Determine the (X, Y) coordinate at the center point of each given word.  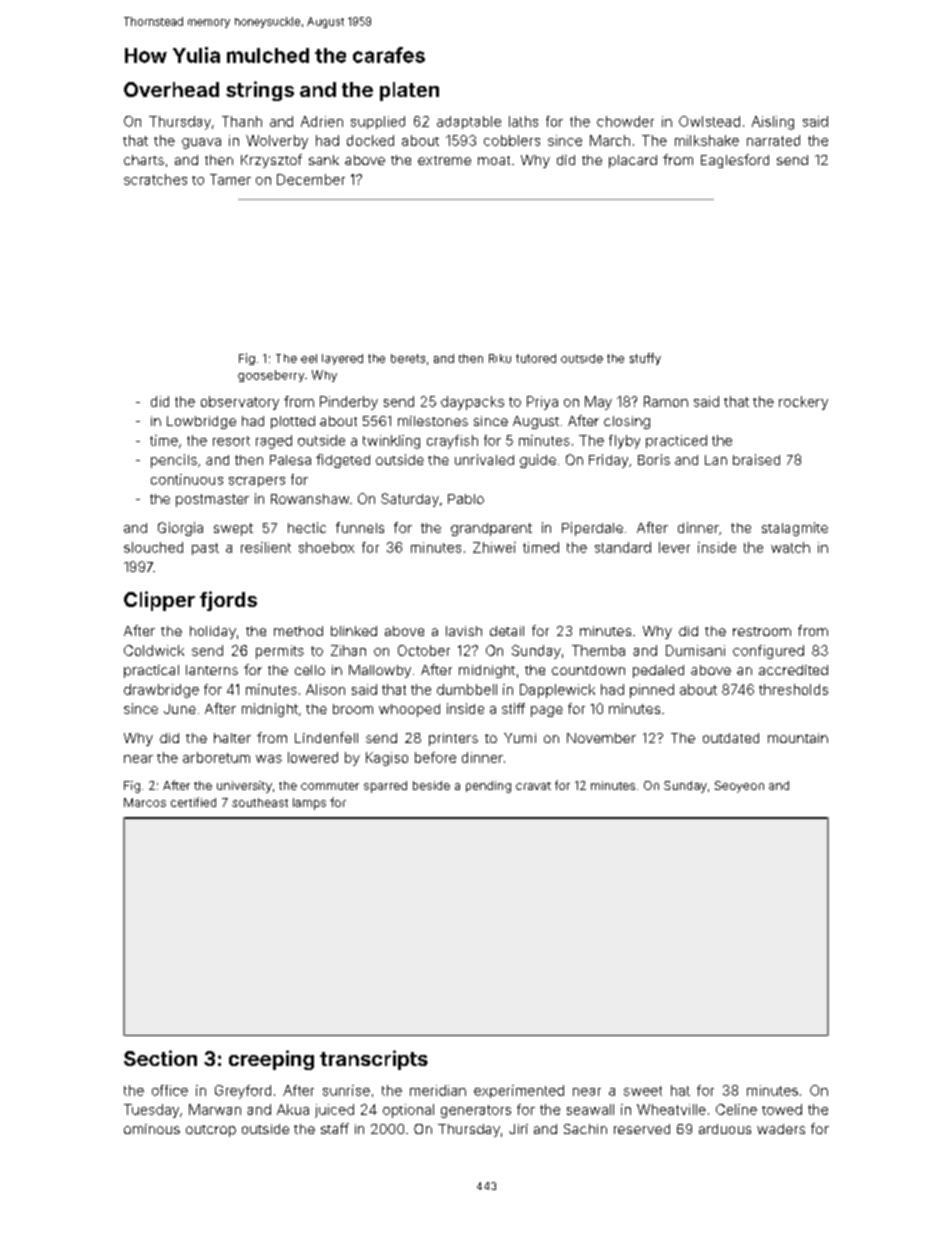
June (180, 709)
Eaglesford (735, 161)
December (311, 179)
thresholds (793, 689)
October (424, 650)
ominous (152, 1129)
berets (408, 358)
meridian (438, 1090)
